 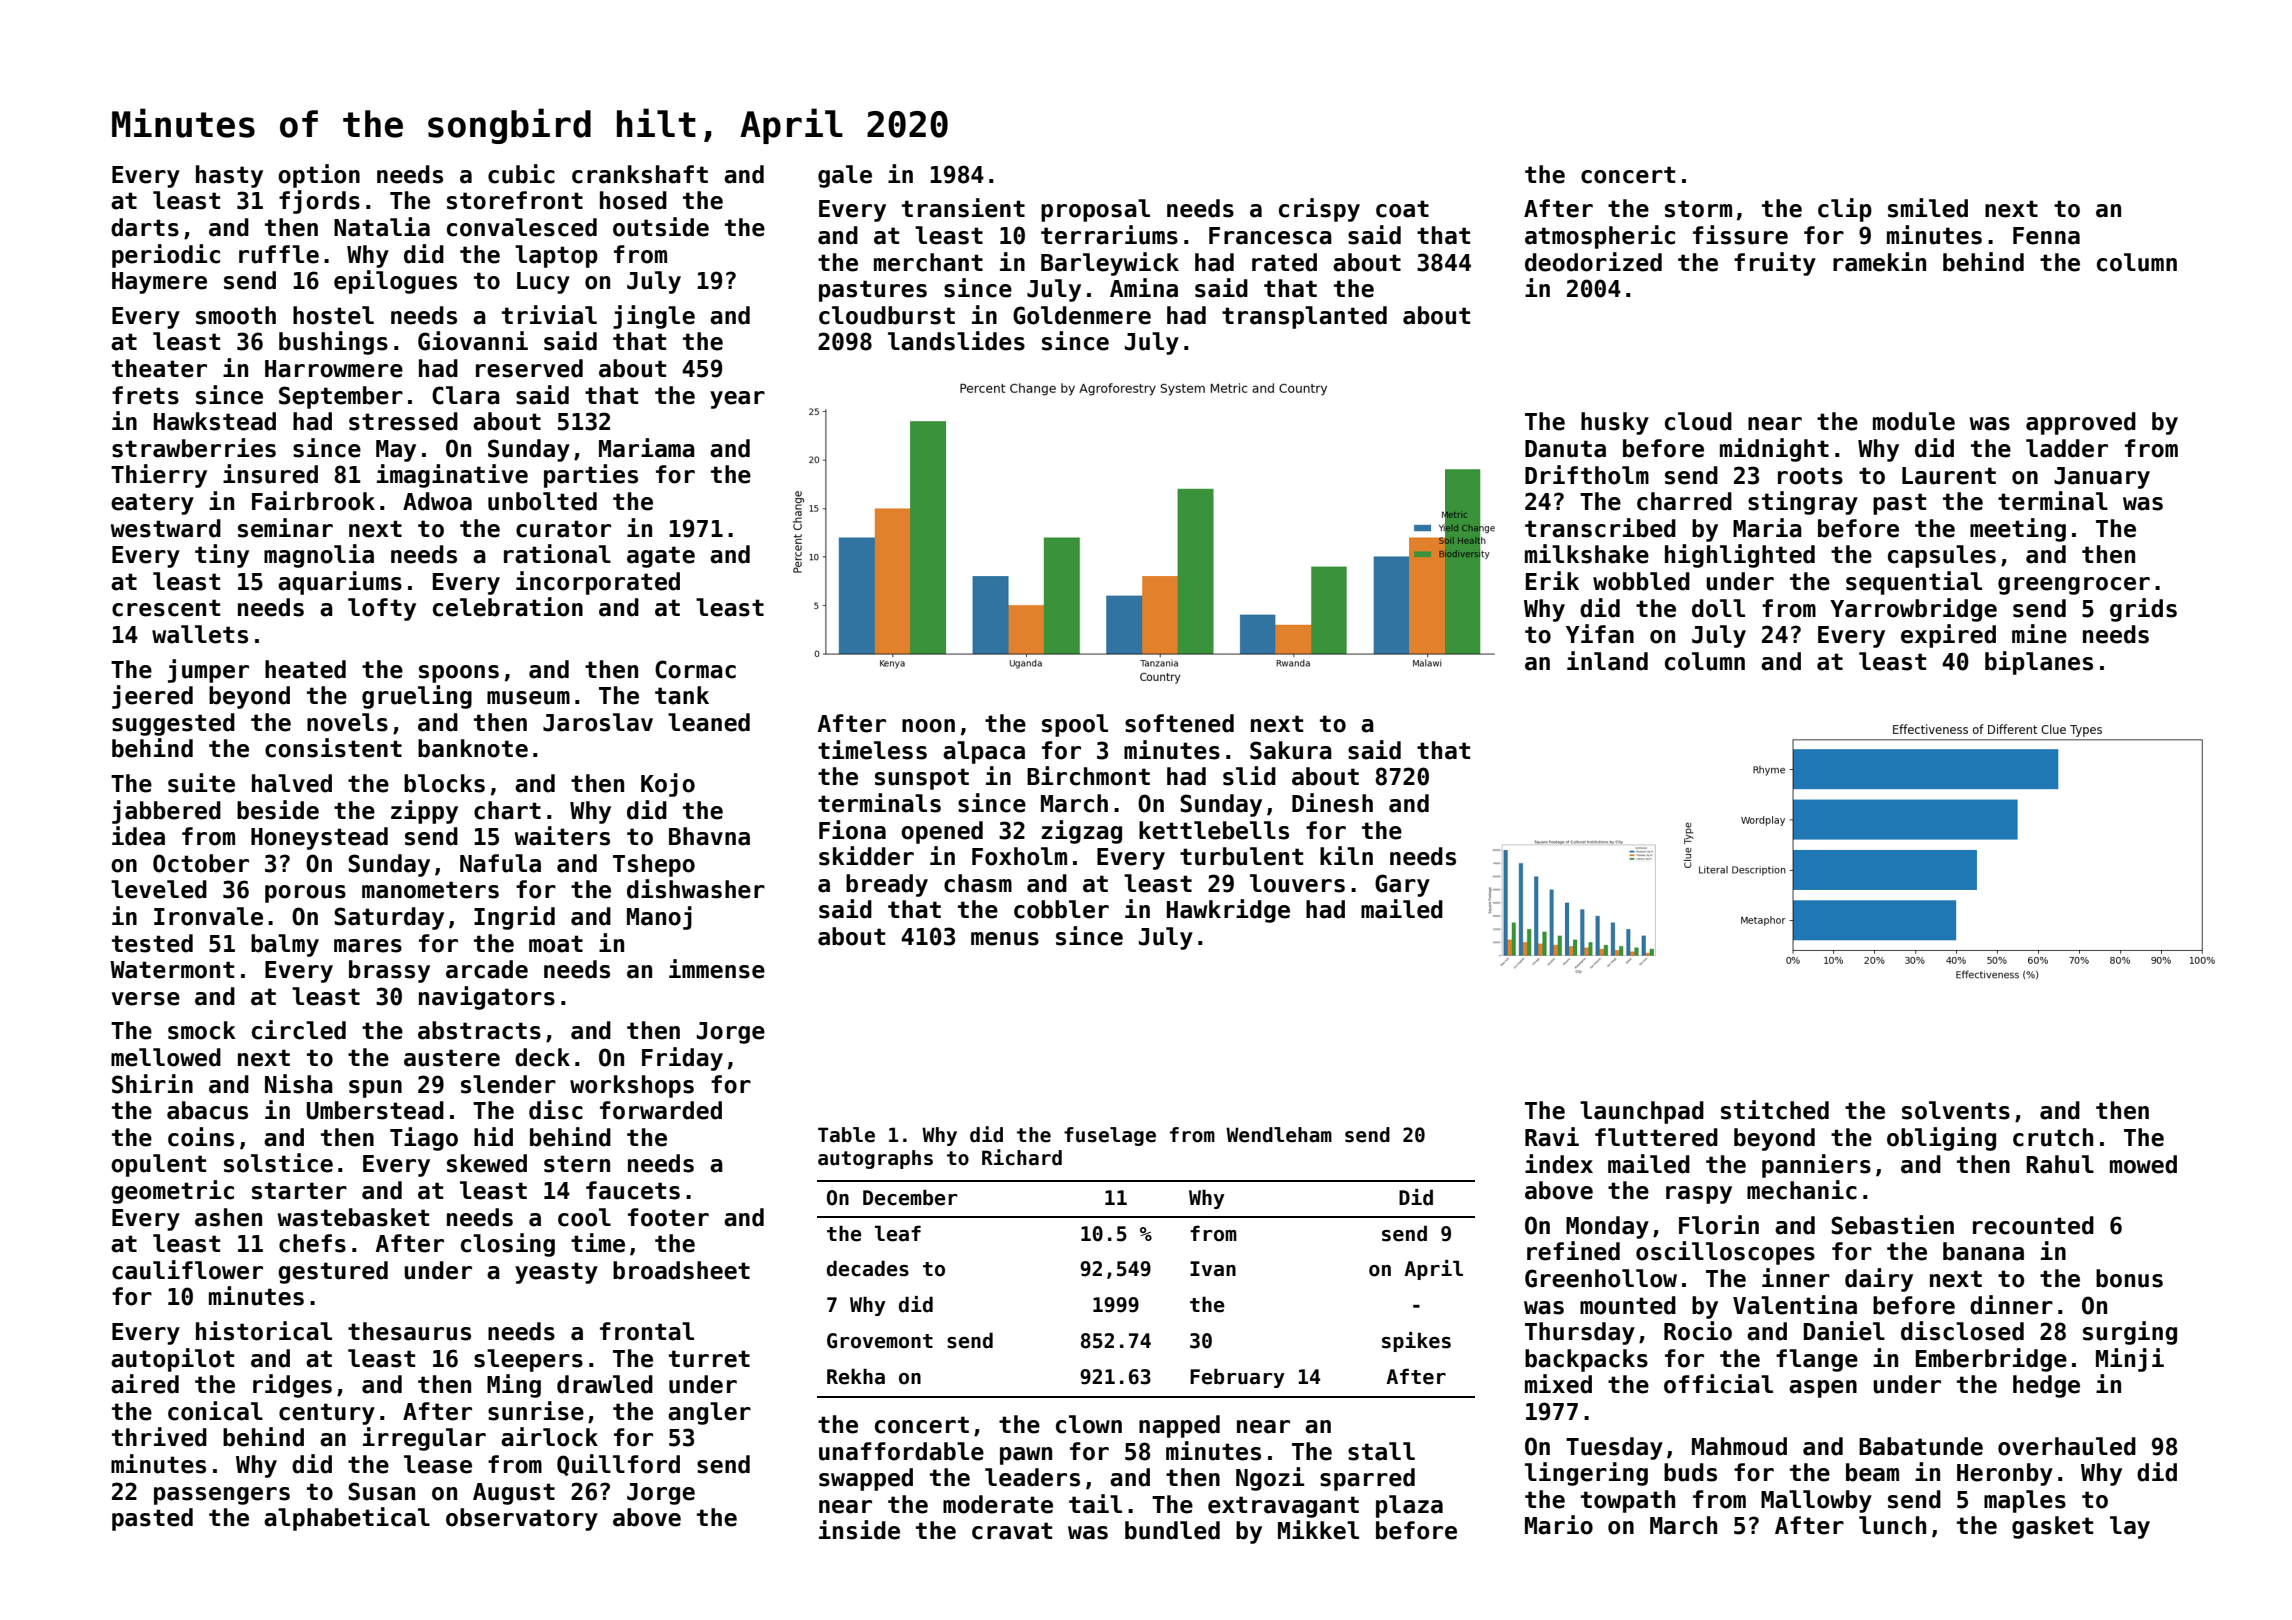 What do you see at coordinates (1409, 1506) in the page?
I see `plaza` at bounding box center [1409, 1506].
